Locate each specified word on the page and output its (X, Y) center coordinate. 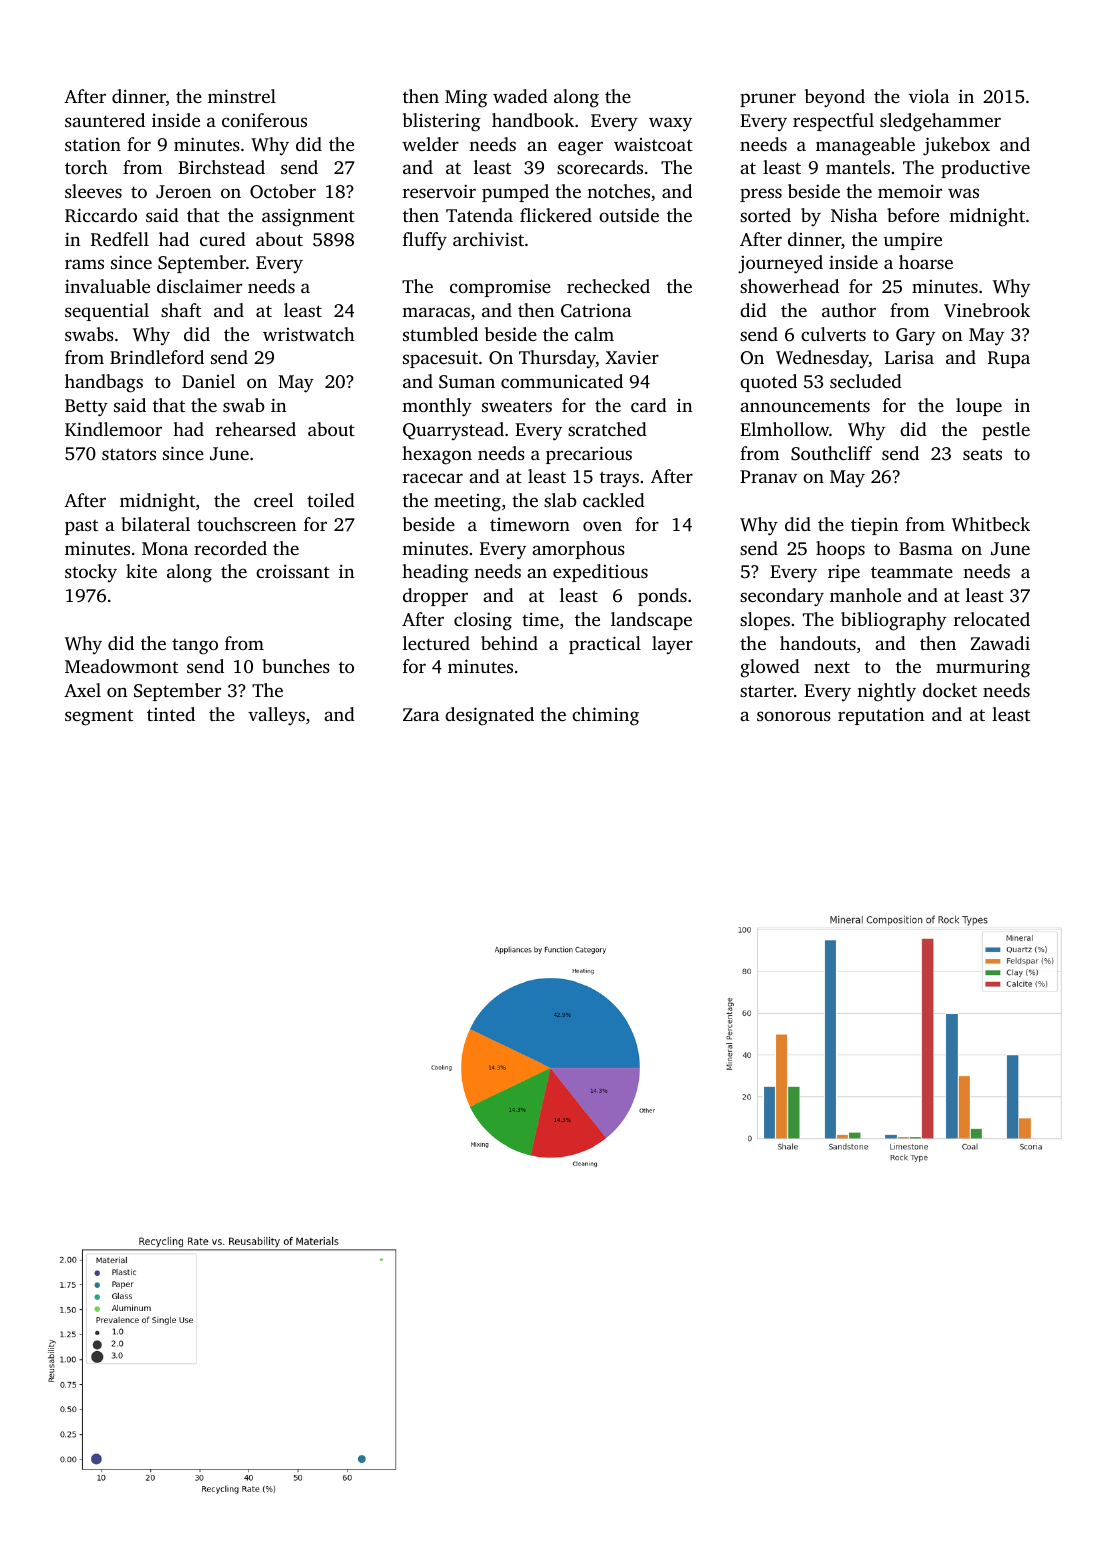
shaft (181, 310)
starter (767, 691)
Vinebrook (987, 310)
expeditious (600, 573)
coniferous (264, 120)
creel (273, 500)
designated (489, 716)
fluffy (425, 241)
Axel (82, 690)
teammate (912, 572)
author (849, 310)
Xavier (632, 357)
